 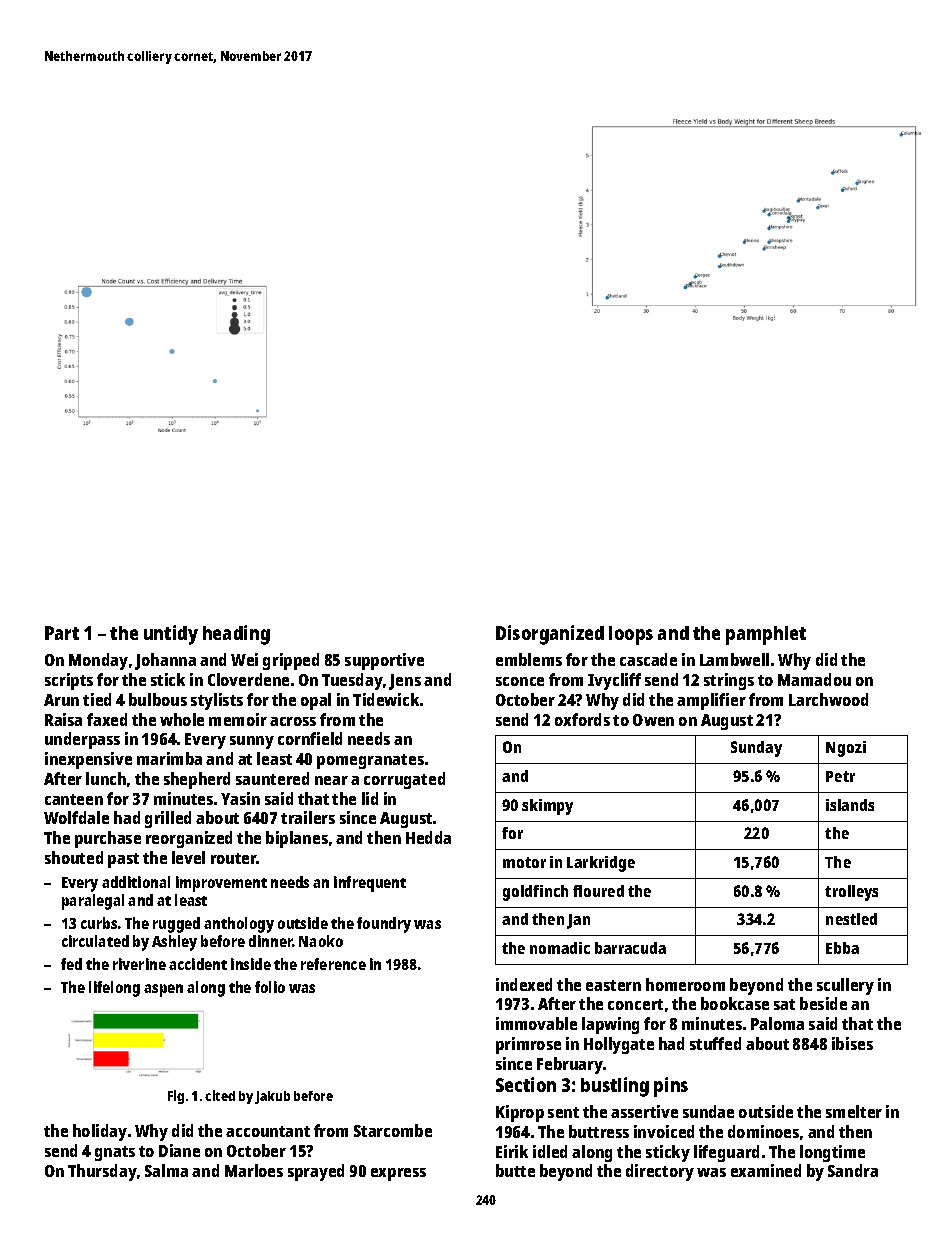 I want to click on pamphlet, so click(x=766, y=635).
